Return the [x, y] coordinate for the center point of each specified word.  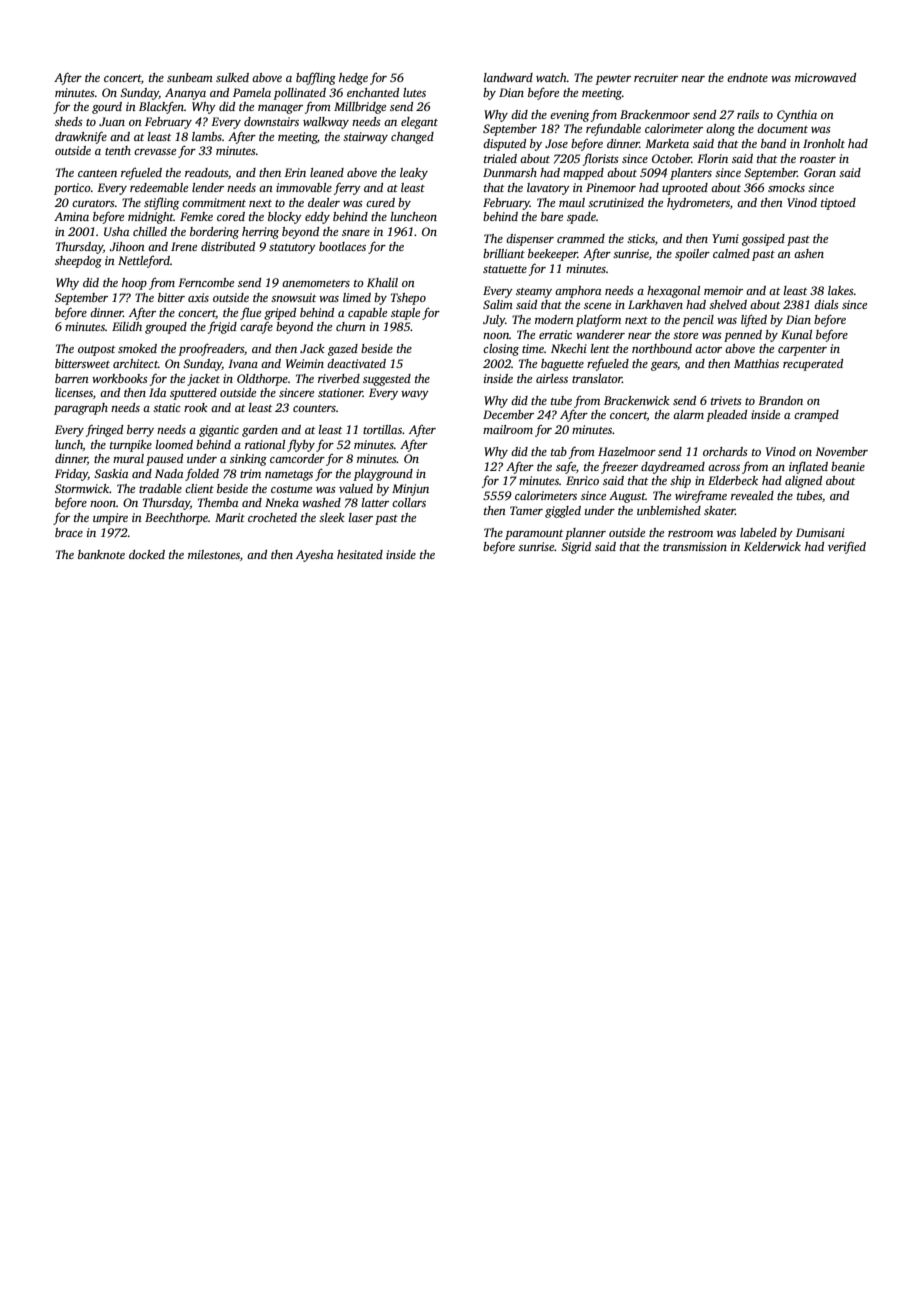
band [773, 143]
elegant [419, 123]
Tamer [526, 510]
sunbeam [190, 77]
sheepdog [78, 262]
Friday [71, 475]
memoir [723, 290]
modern [554, 319]
